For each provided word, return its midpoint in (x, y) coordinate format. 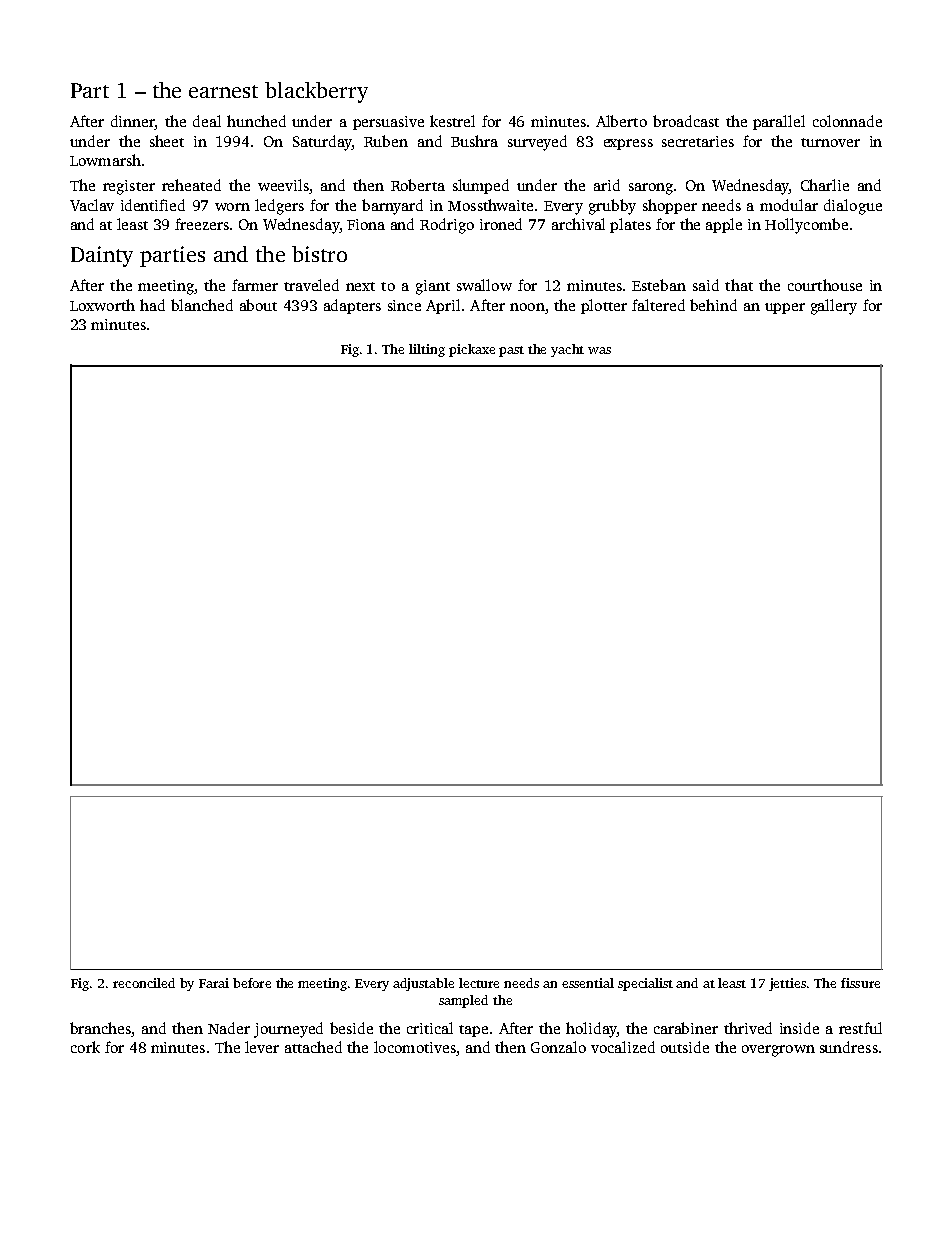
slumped (481, 186)
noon (527, 307)
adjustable (423, 984)
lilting (427, 350)
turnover (830, 142)
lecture (479, 983)
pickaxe (472, 350)
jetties (787, 984)
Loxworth (102, 305)
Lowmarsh (105, 160)
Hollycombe (806, 226)
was (599, 350)
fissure (860, 983)
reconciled (144, 983)
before (252, 983)
